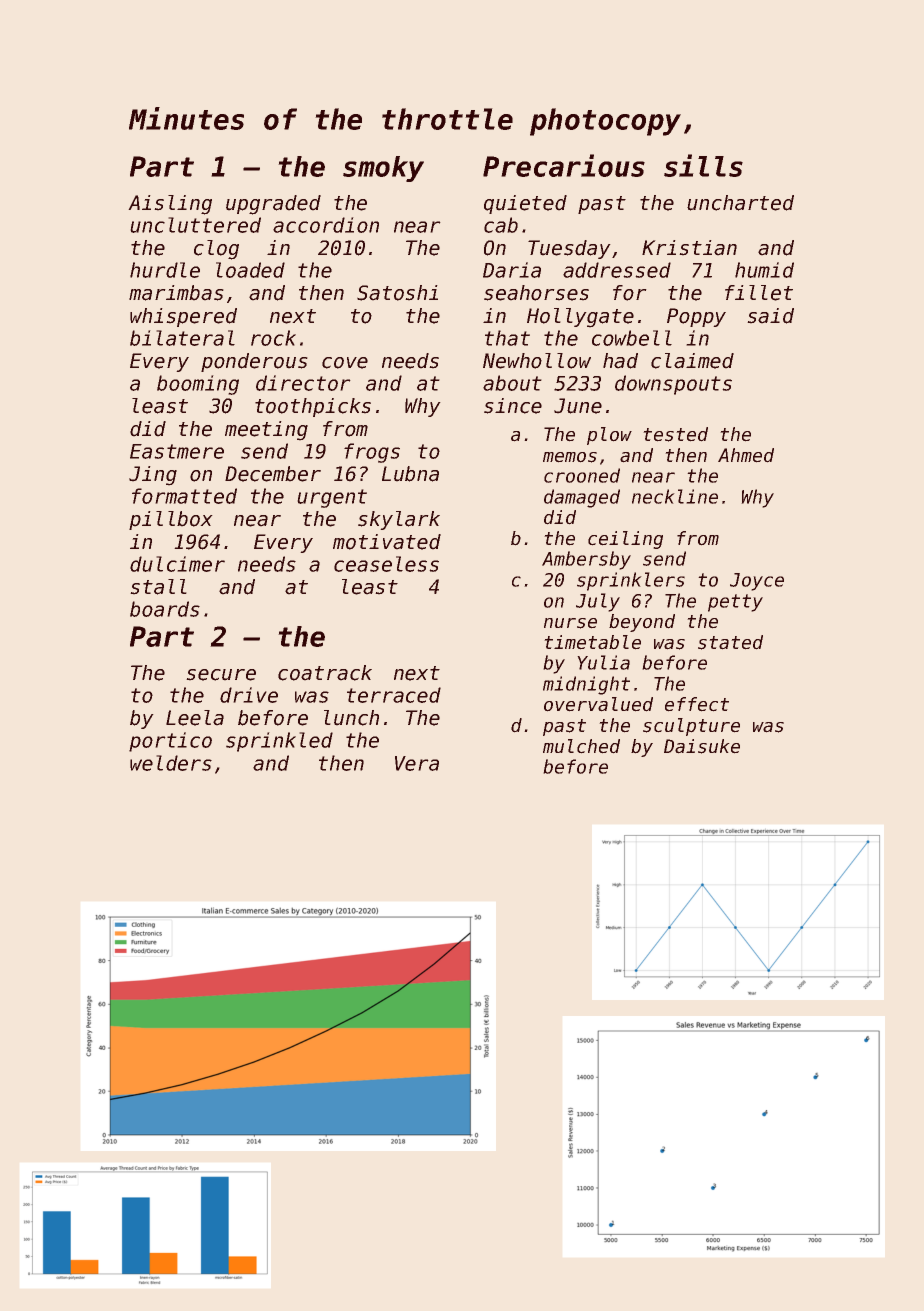 This page has width=924, height=1311. Describe the element at coordinates (165, 609) in the page. I see `boards` at that location.
